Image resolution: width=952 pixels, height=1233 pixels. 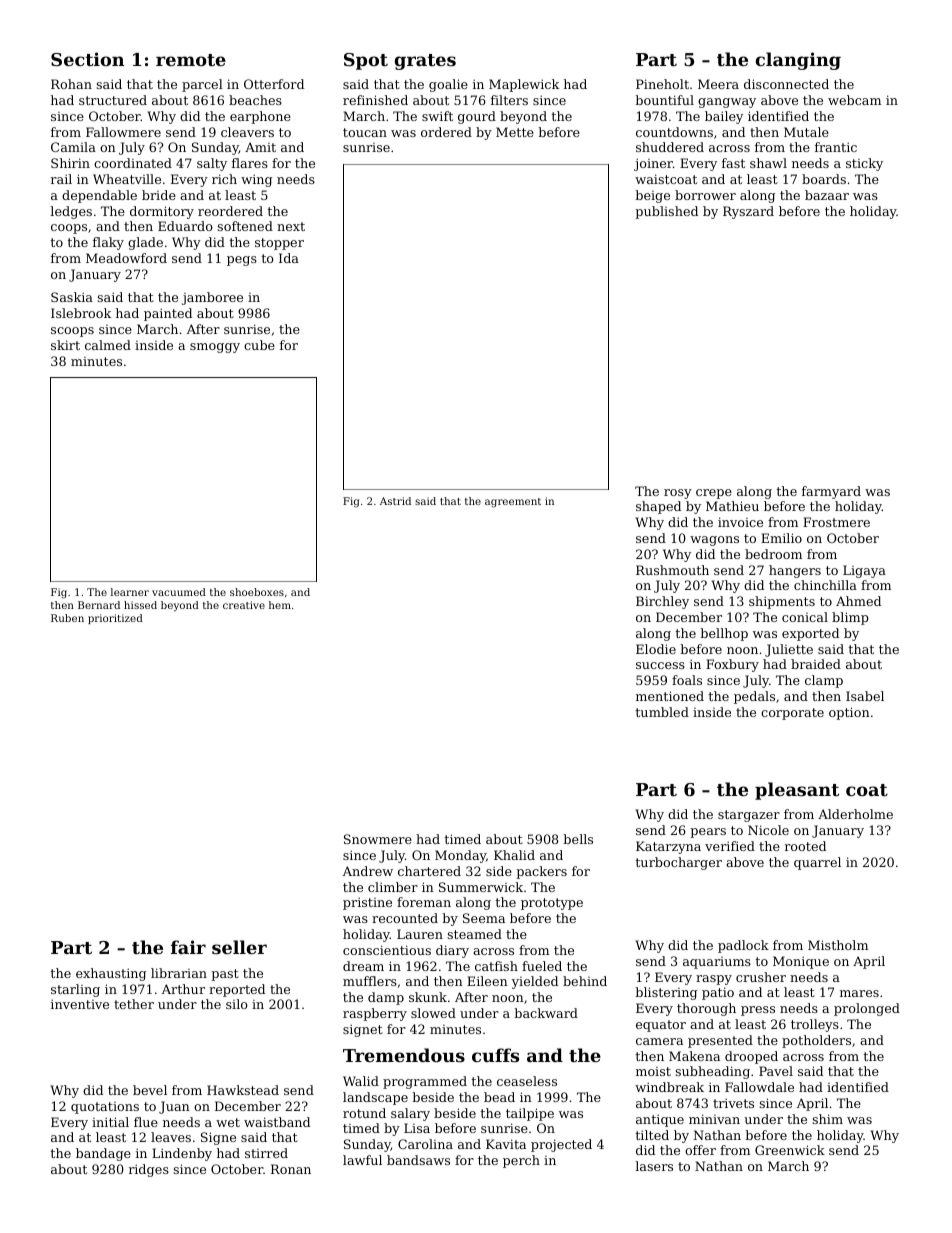 I want to click on learner, so click(x=130, y=592).
